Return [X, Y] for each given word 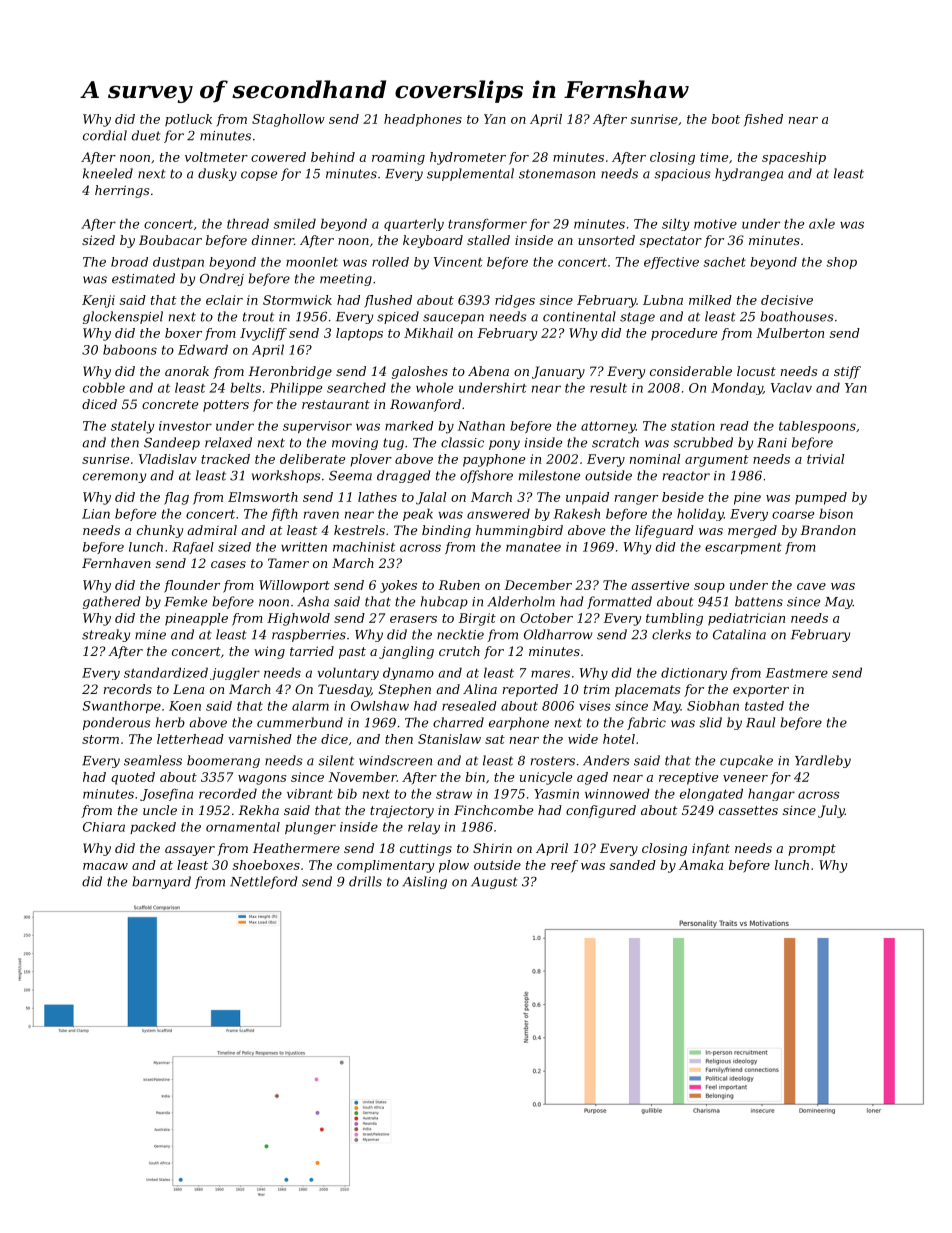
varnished [260, 739]
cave [811, 586]
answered [498, 513]
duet [146, 135]
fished [763, 120]
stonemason [557, 174]
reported [530, 690]
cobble [104, 387]
